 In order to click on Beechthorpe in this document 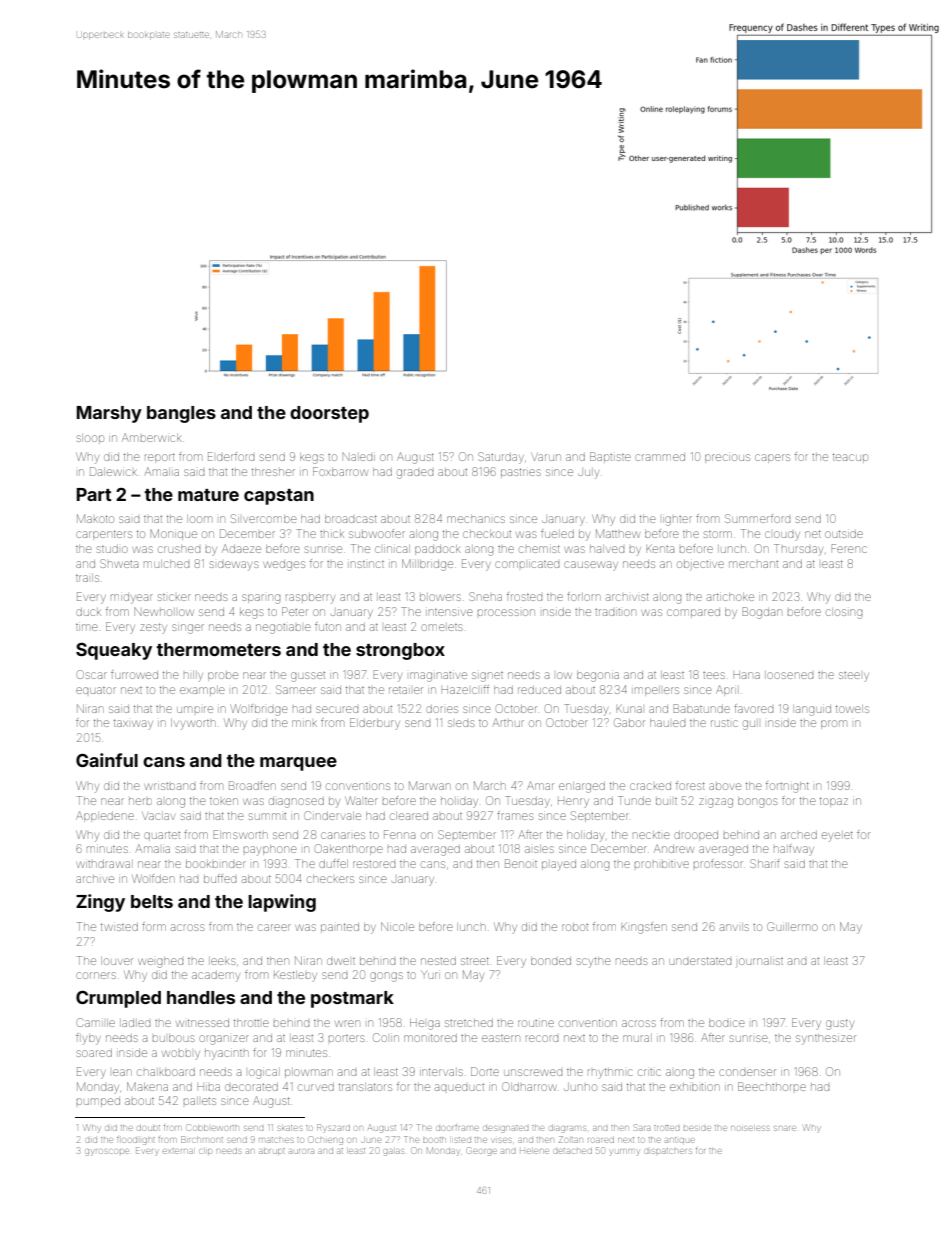, I will do `click(772, 1086)`.
